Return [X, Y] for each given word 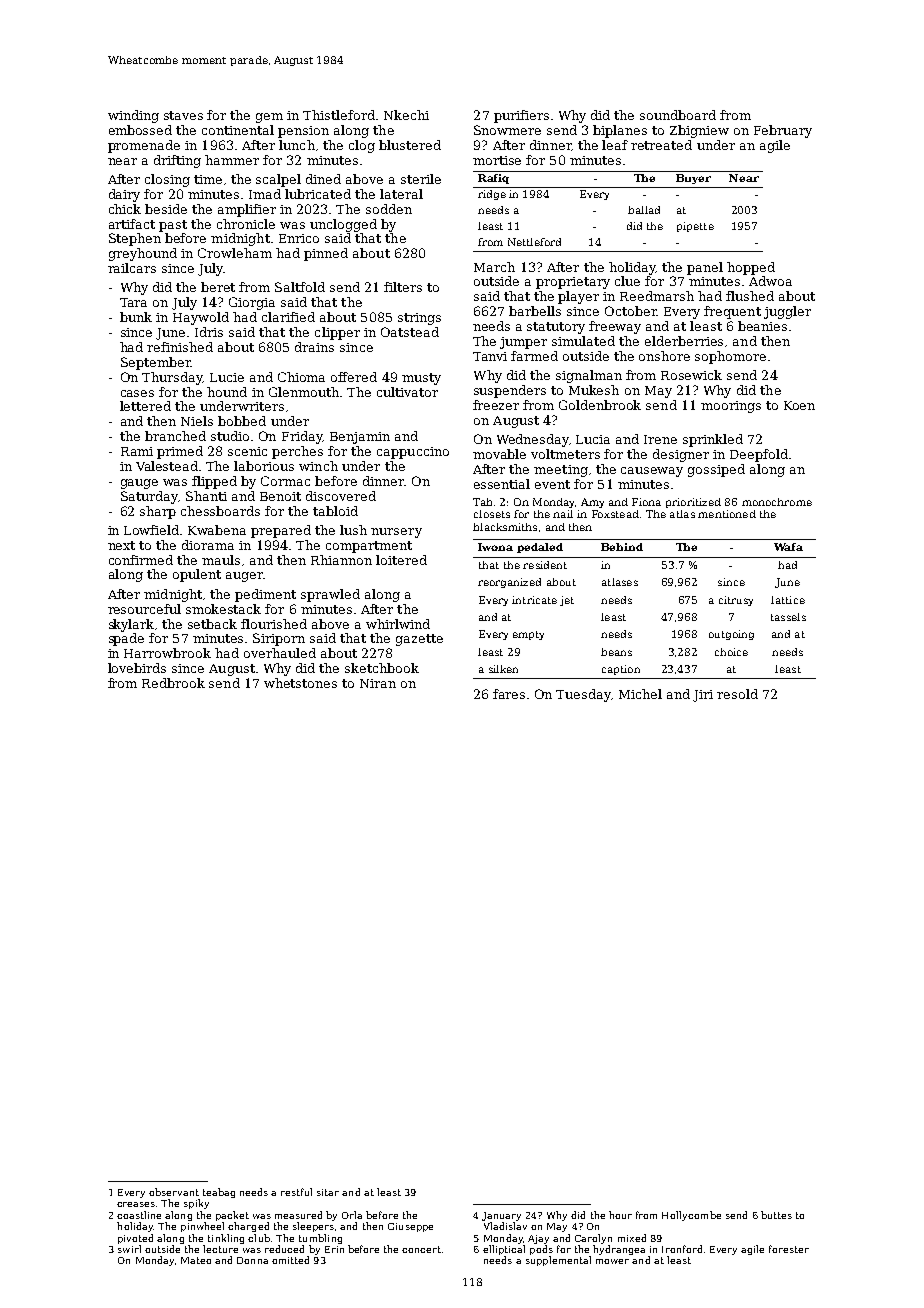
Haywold [201, 318]
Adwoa [770, 281]
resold [737, 694]
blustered [410, 145]
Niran [378, 683]
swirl [129, 1249]
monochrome [777, 502]
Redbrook [173, 683]
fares [509, 694]
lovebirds [137, 668]
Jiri [703, 696]
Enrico [299, 238]
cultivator [407, 392]
